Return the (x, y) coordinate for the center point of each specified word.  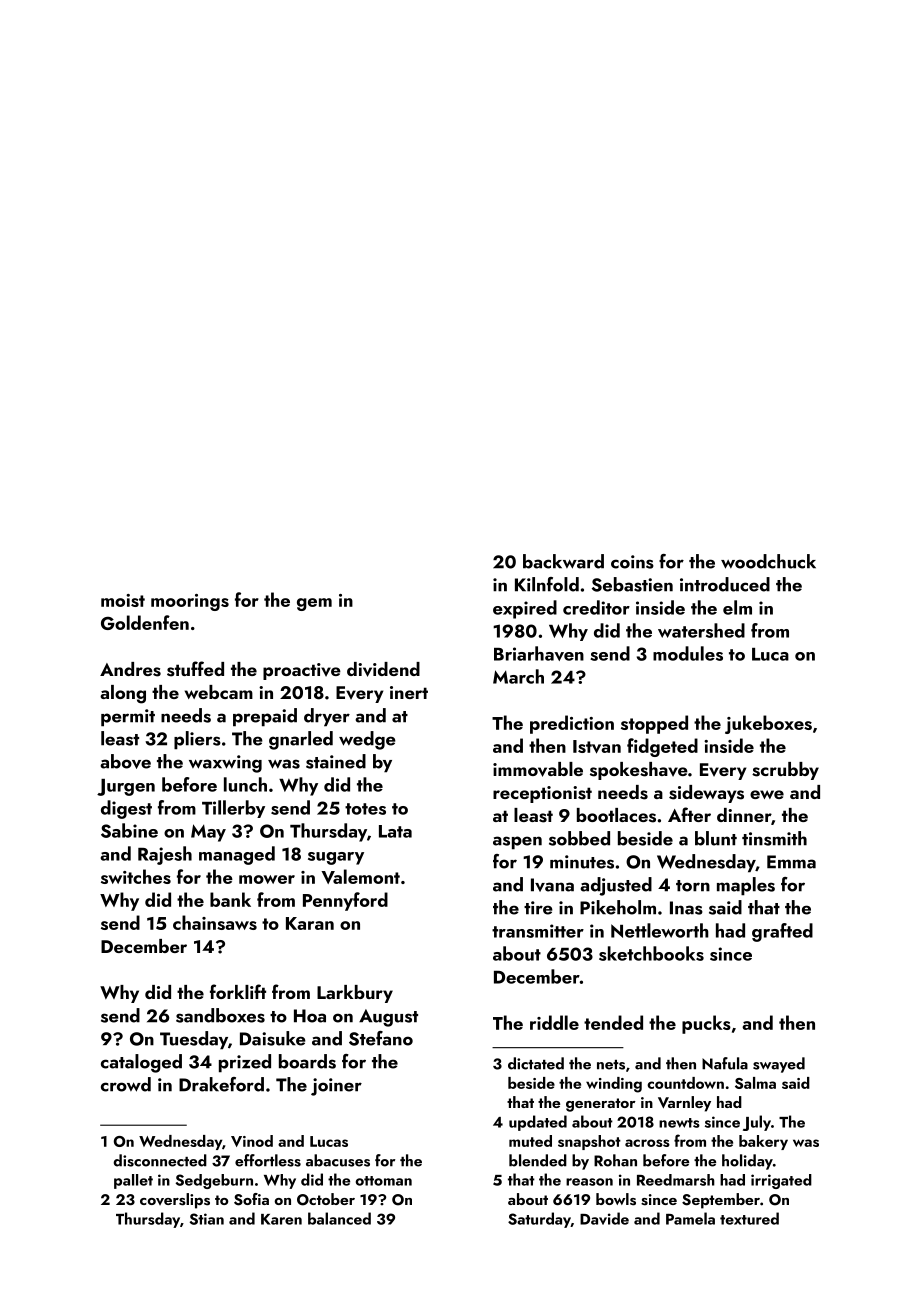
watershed (701, 630)
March (518, 676)
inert (409, 692)
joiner (336, 1087)
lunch (245, 784)
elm (737, 607)
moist (123, 600)
